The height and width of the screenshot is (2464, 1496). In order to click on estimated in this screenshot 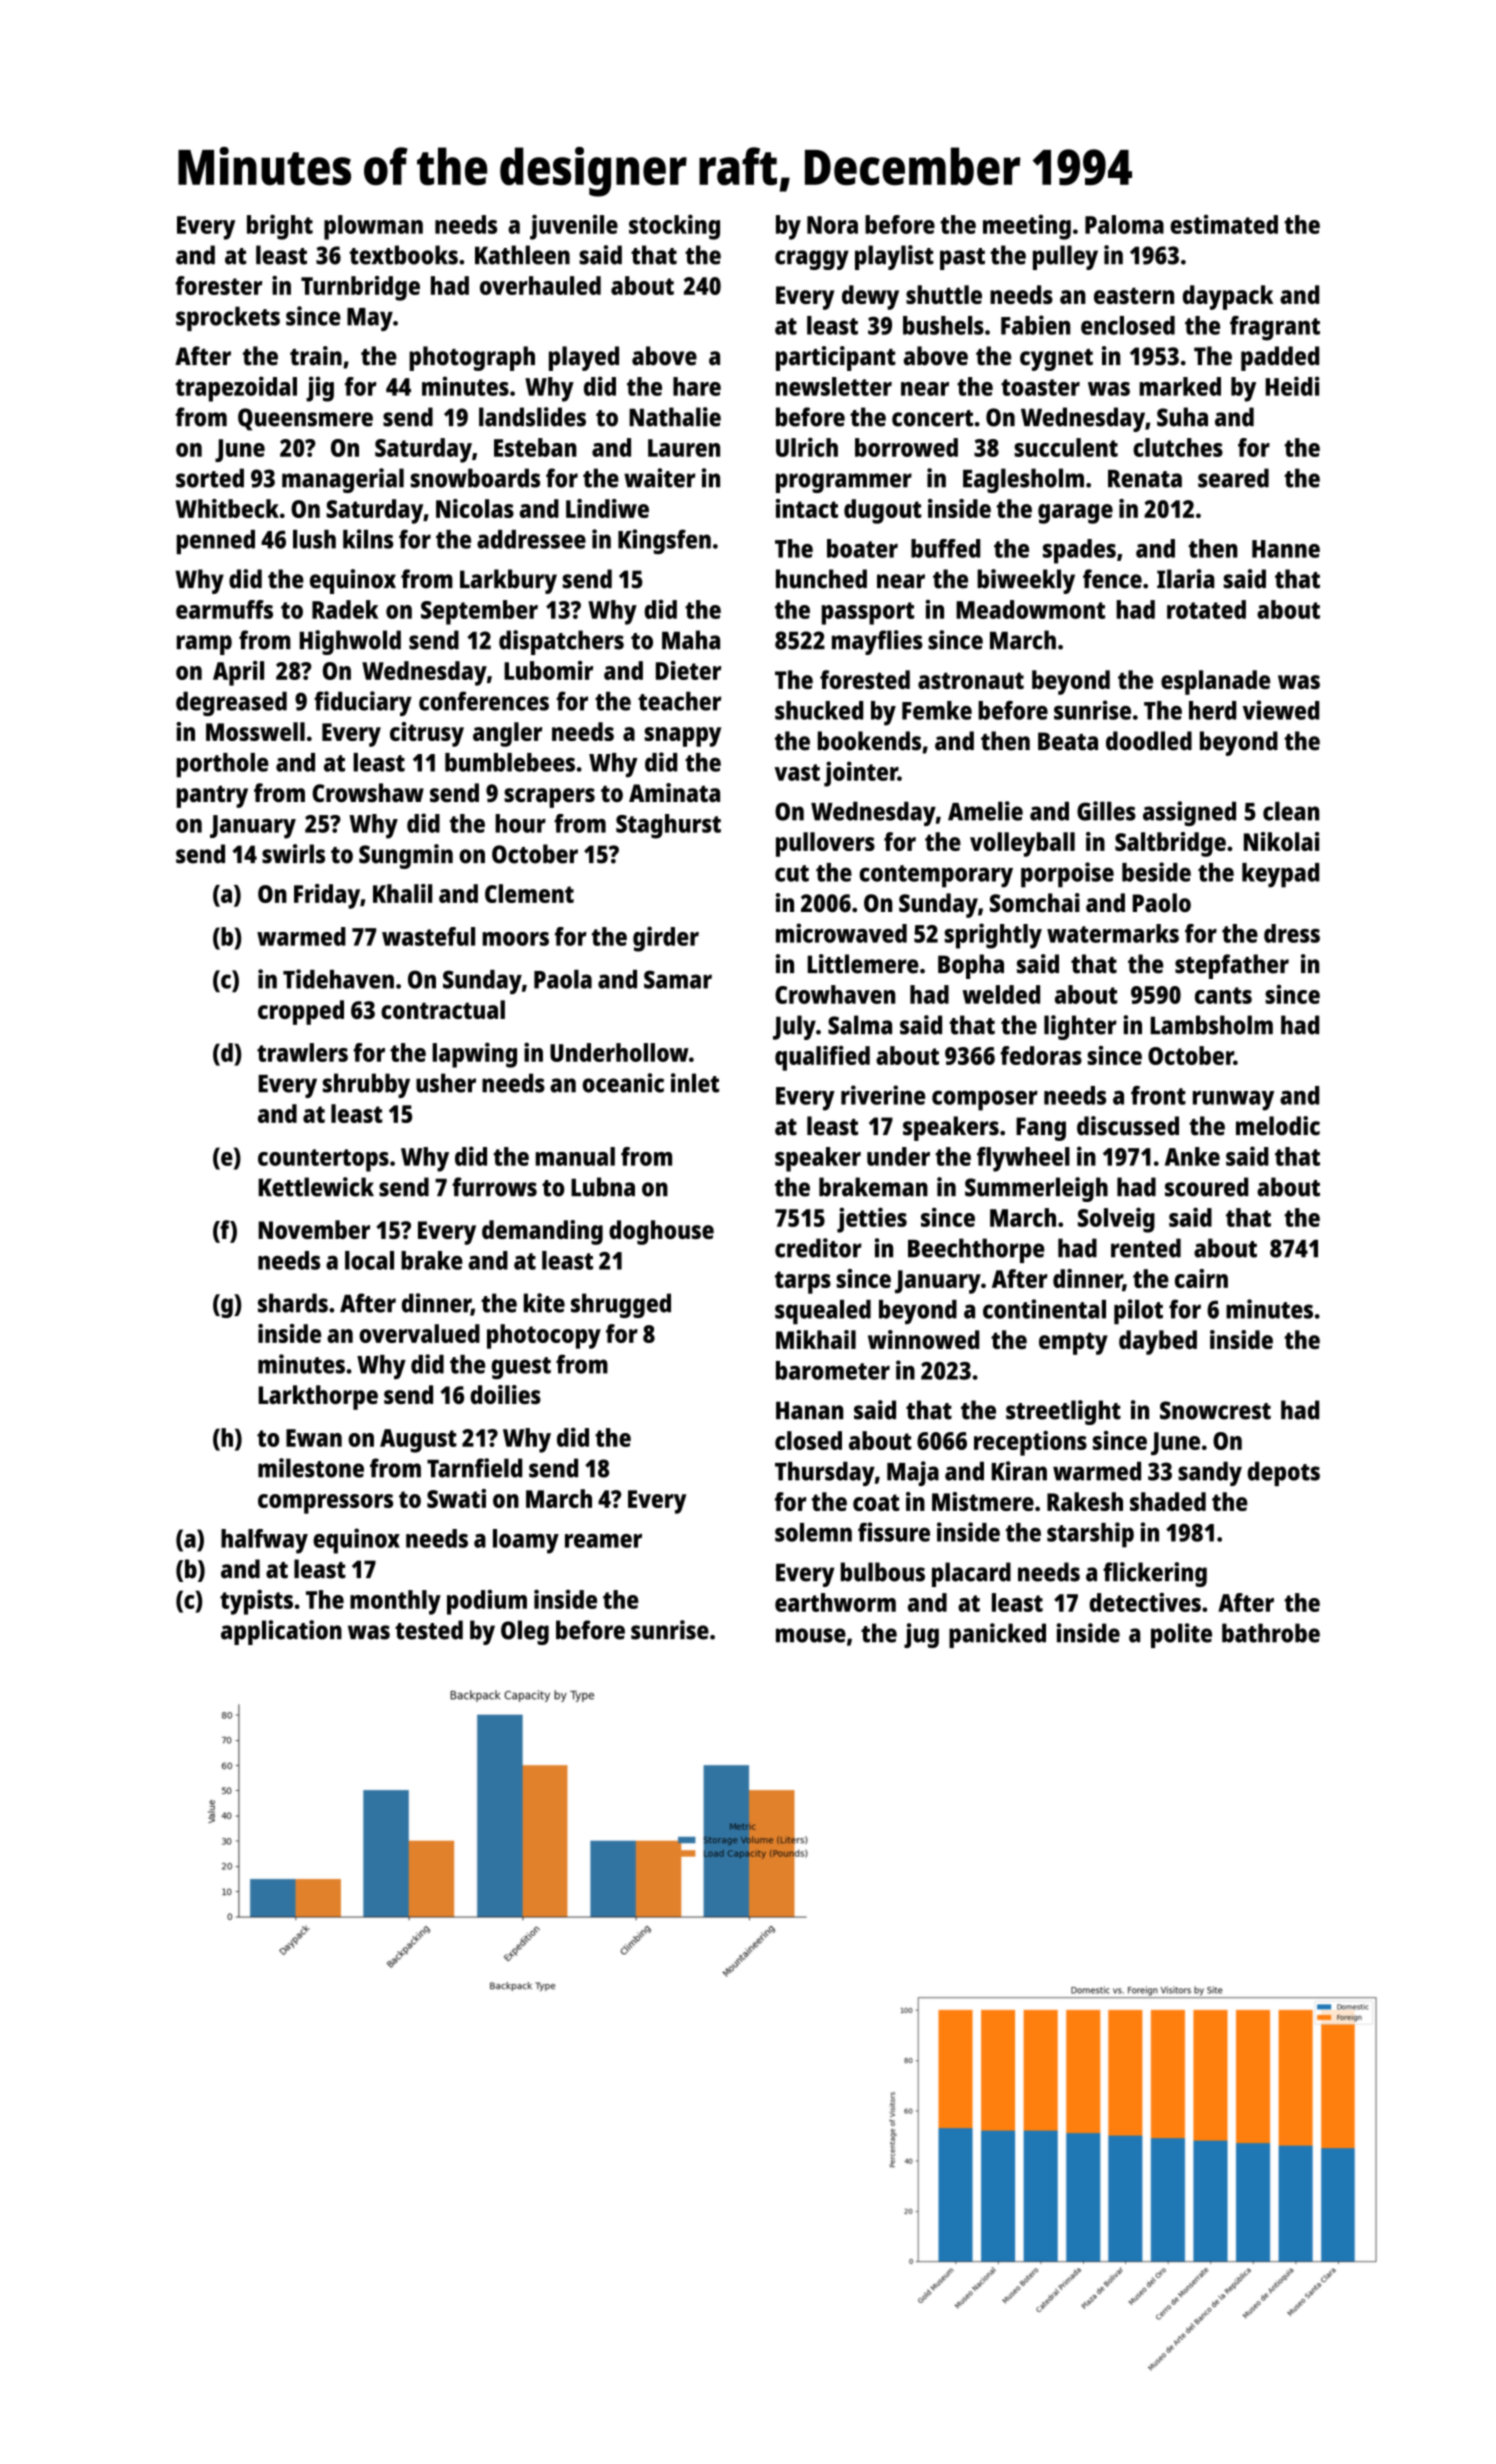, I will do `click(1224, 224)`.
